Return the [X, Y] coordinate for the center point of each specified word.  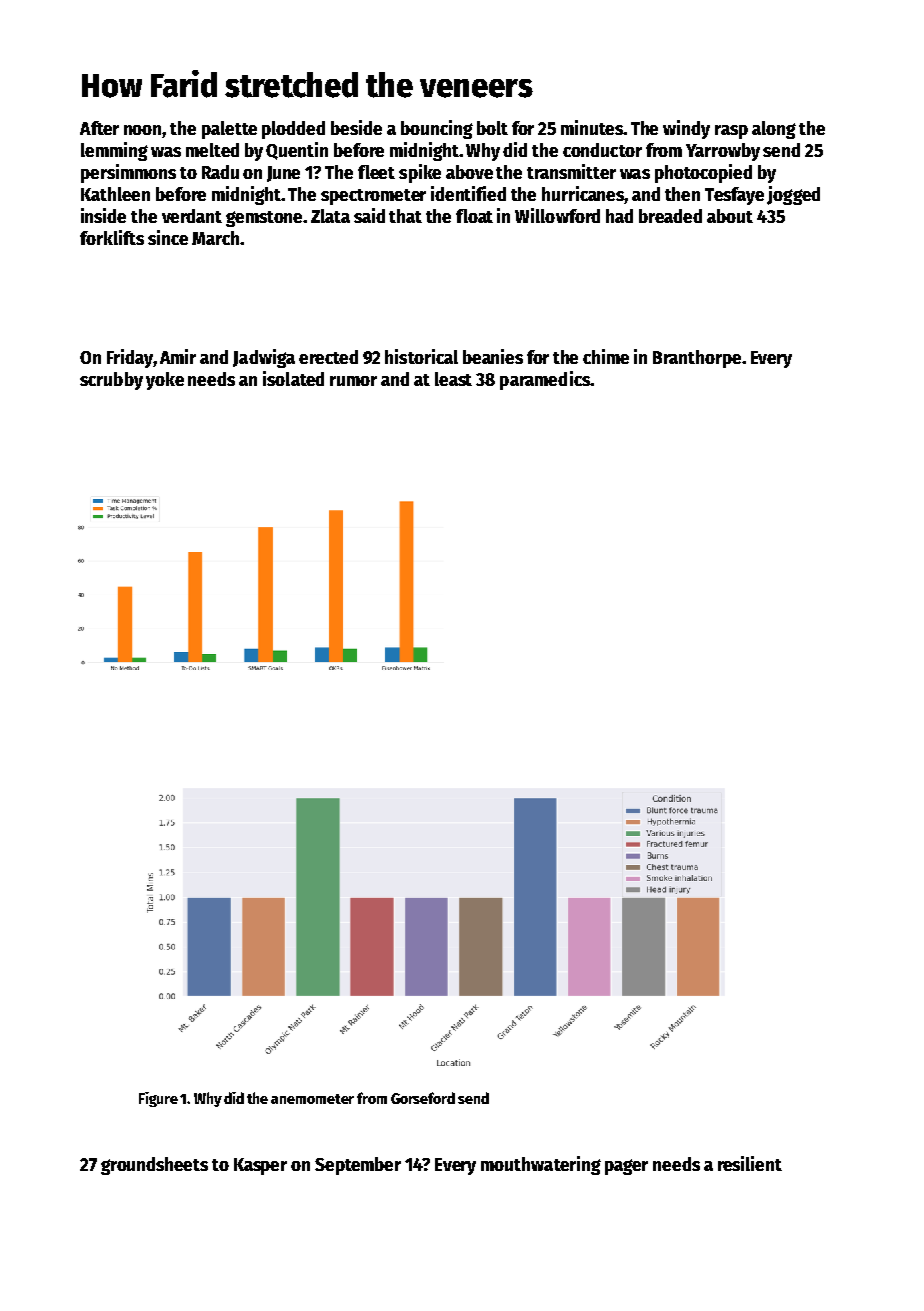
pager [626, 1167]
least [453, 379]
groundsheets [154, 1166]
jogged [793, 195]
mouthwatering [541, 1165]
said [369, 215]
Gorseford [423, 1098]
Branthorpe [697, 359]
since [168, 237]
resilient [750, 1163]
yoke [165, 381]
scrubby [111, 381]
